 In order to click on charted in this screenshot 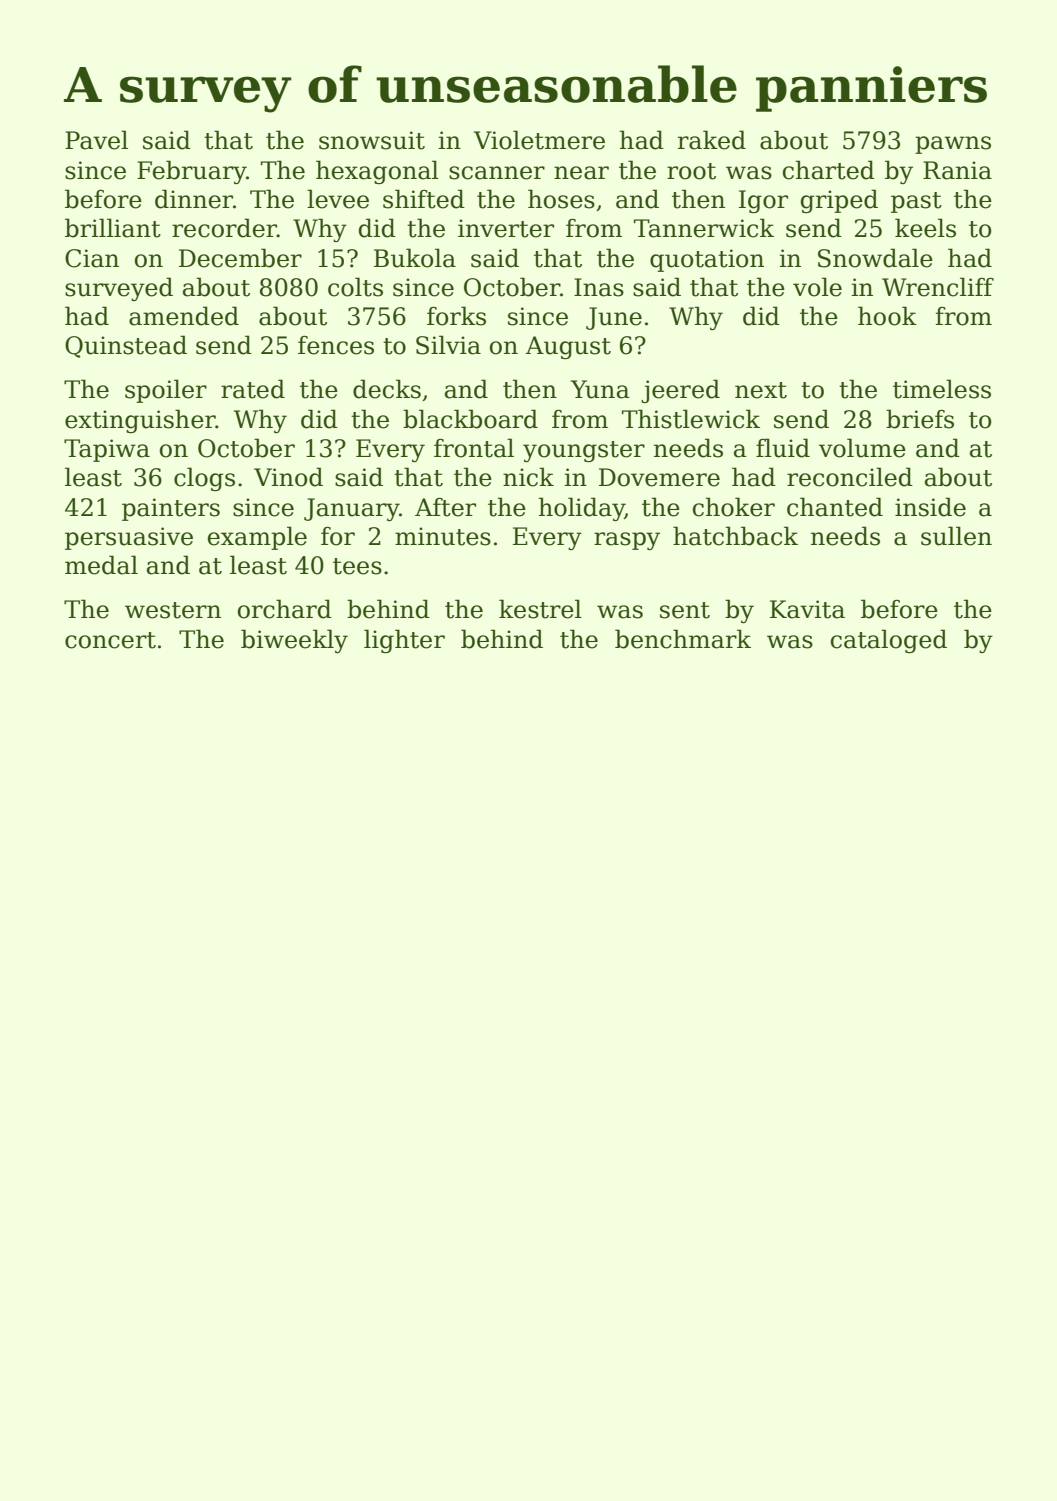, I will do `click(829, 170)`.
